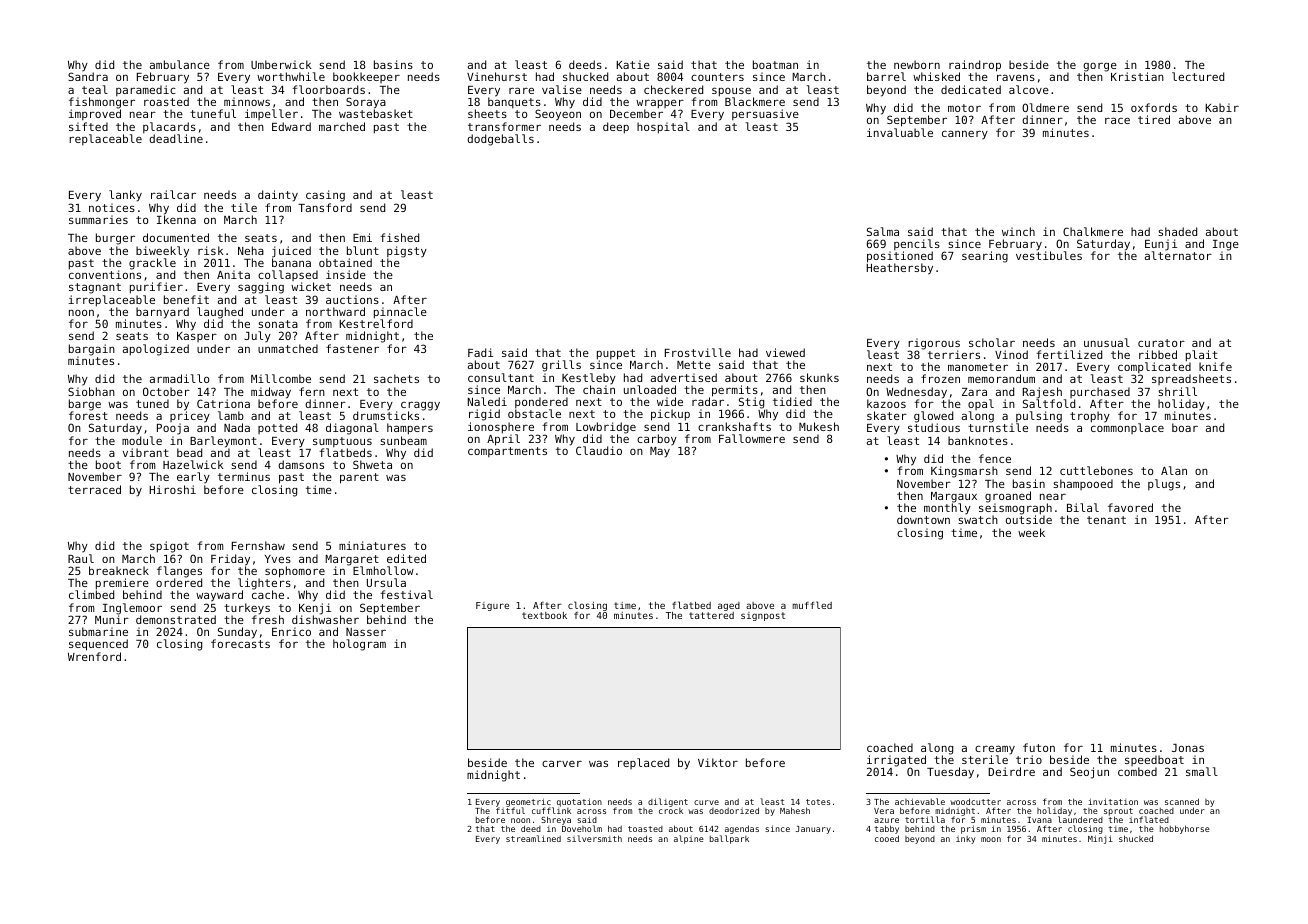 The width and height of the page is (1308, 924). I want to click on silversmith, so click(594, 838).
